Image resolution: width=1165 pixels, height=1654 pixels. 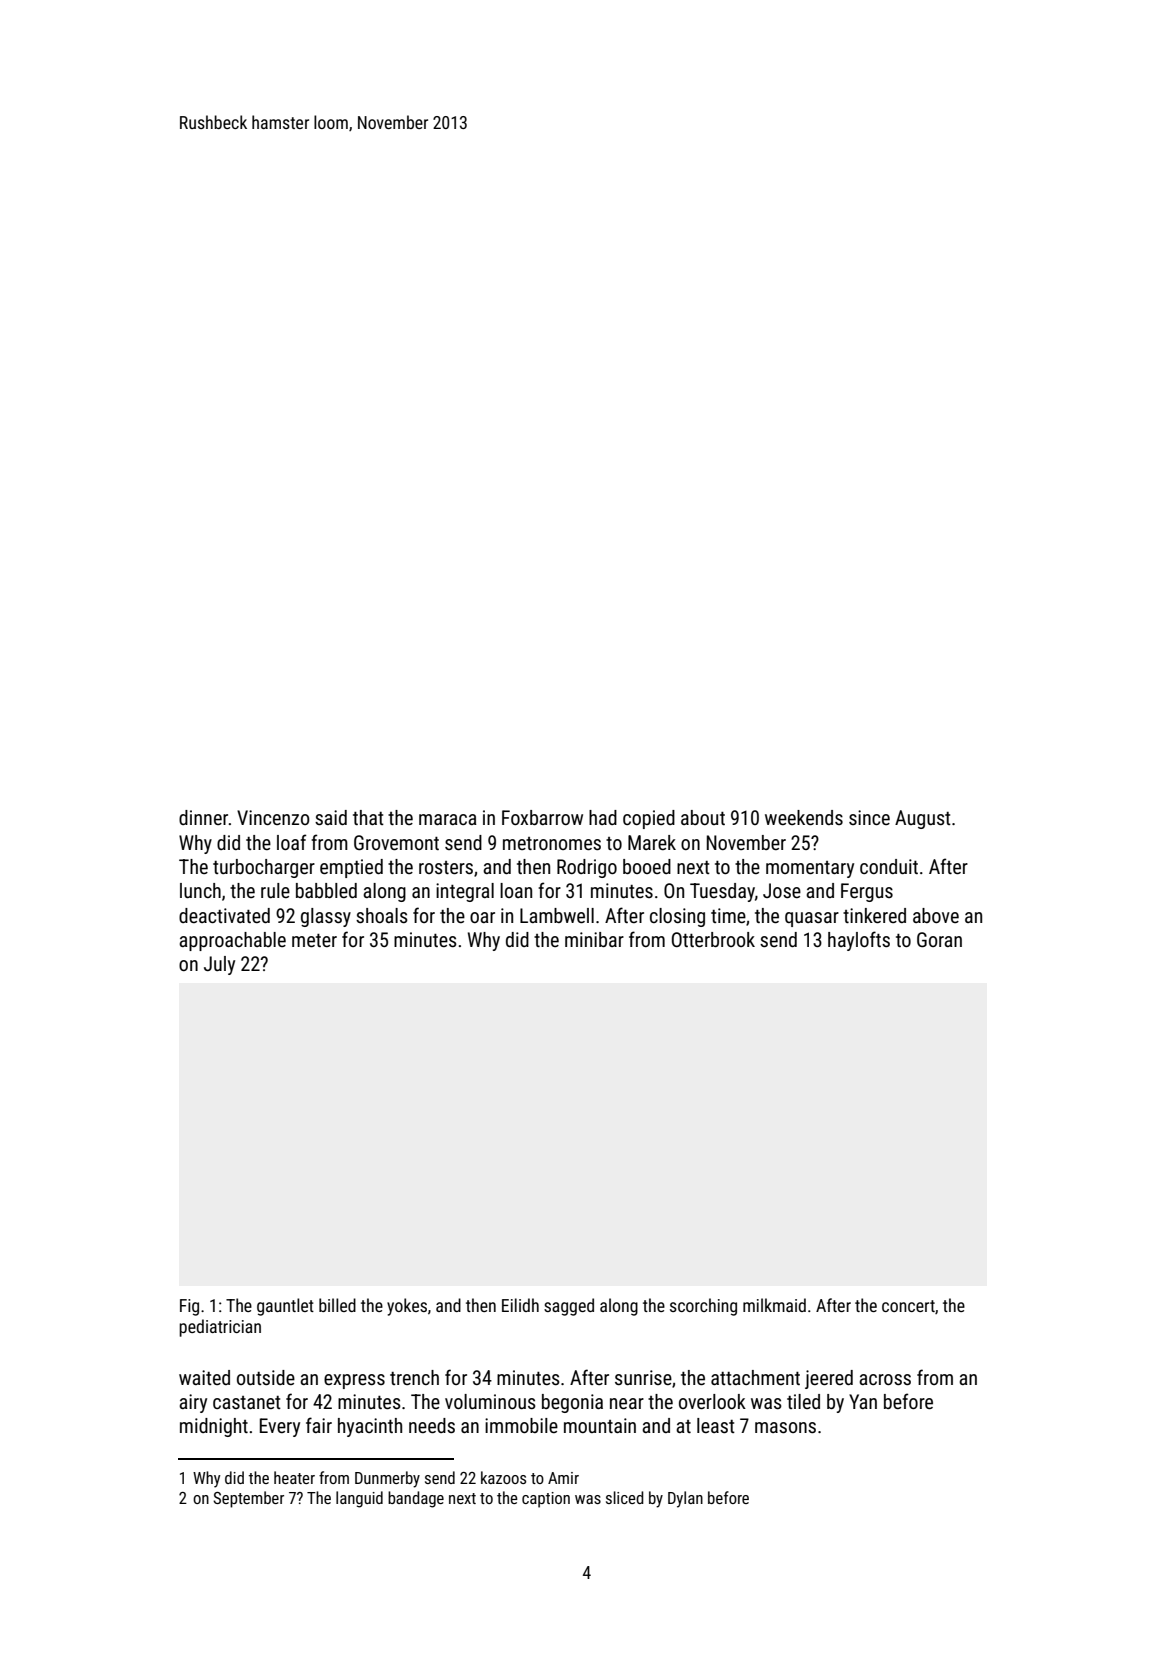 I want to click on dinner, so click(x=203, y=817).
